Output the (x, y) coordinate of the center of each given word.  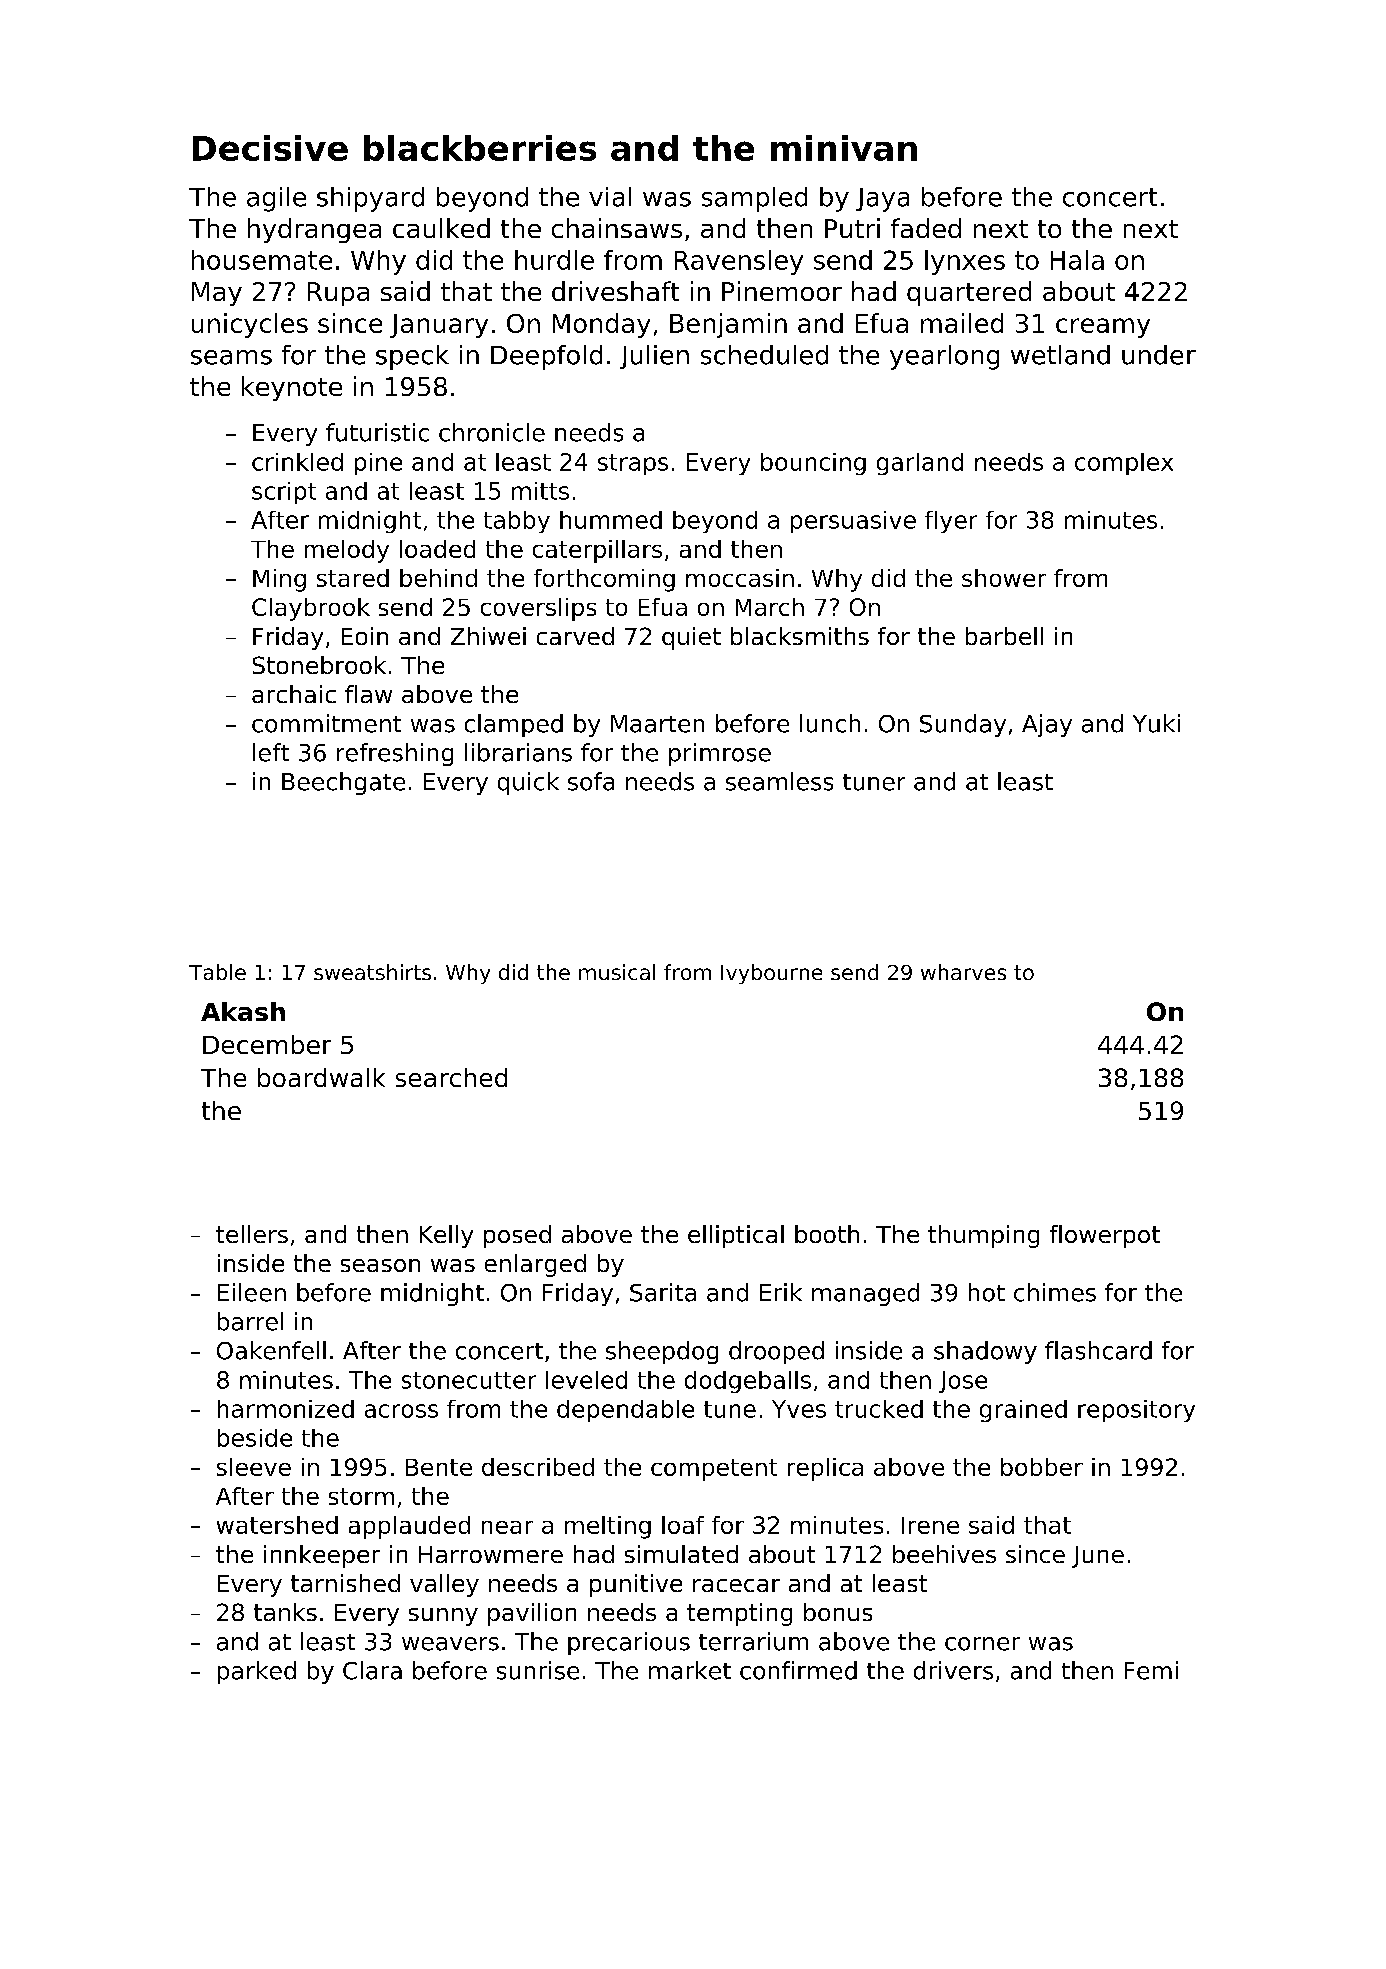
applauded (409, 1527)
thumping (983, 1236)
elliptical (736, 1236)
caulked (441, 228)
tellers (252, 1234)
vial (610, 197)
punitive (636, 1585)
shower (1004, 578)
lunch (830, 723)
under (1159, 355)
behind (438, 578)
